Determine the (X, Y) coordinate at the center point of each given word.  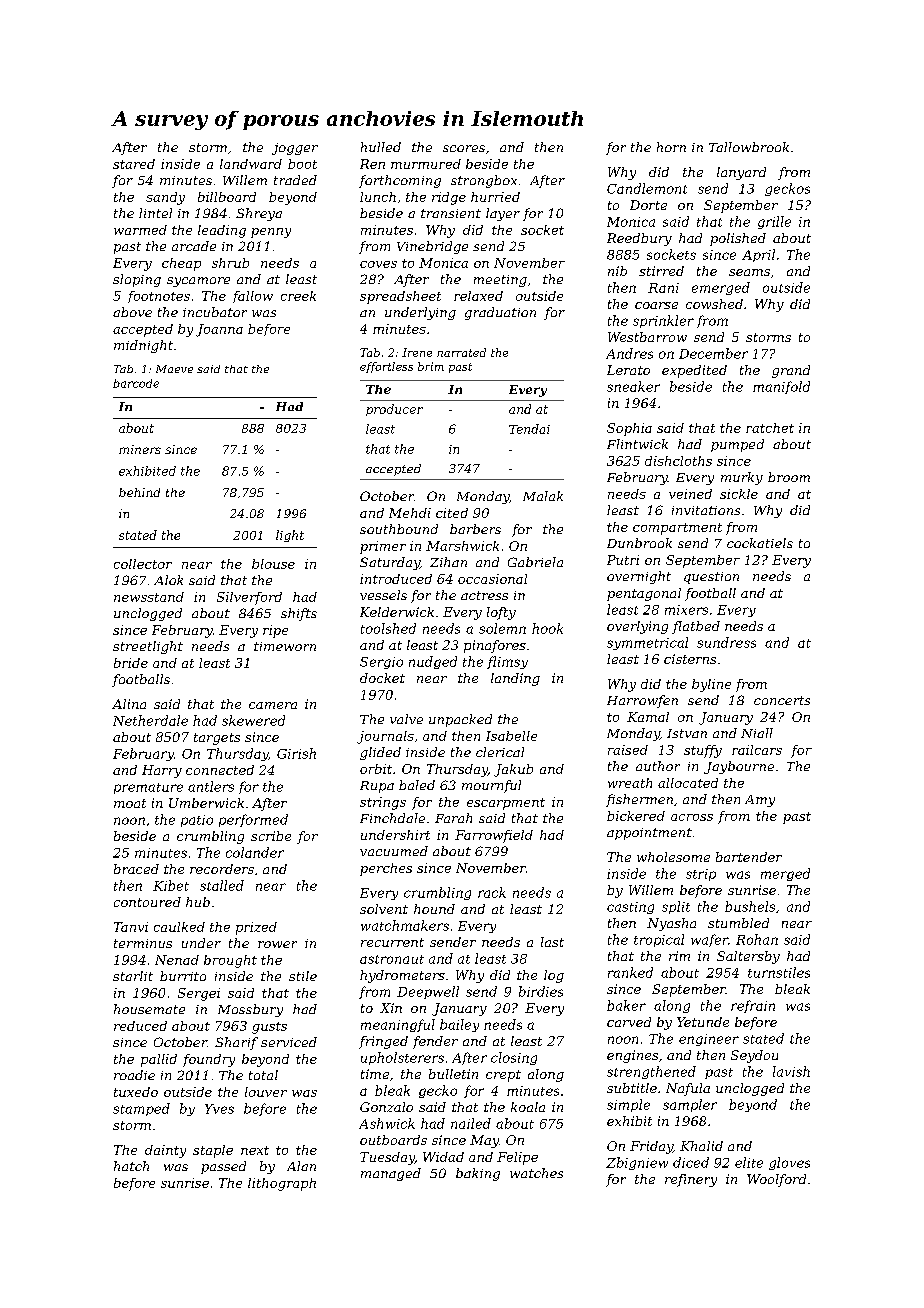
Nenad (177, 960)
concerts (782, 700)
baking (478, 1174)
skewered (253, 720)
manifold (781, 387)
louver (266, 1092)
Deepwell (428, 992)
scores (464, 148)
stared (134, 164)
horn (671, 147)
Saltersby (748, 957)
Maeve (174, 369)
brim (431, 366)
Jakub (513, 770)
